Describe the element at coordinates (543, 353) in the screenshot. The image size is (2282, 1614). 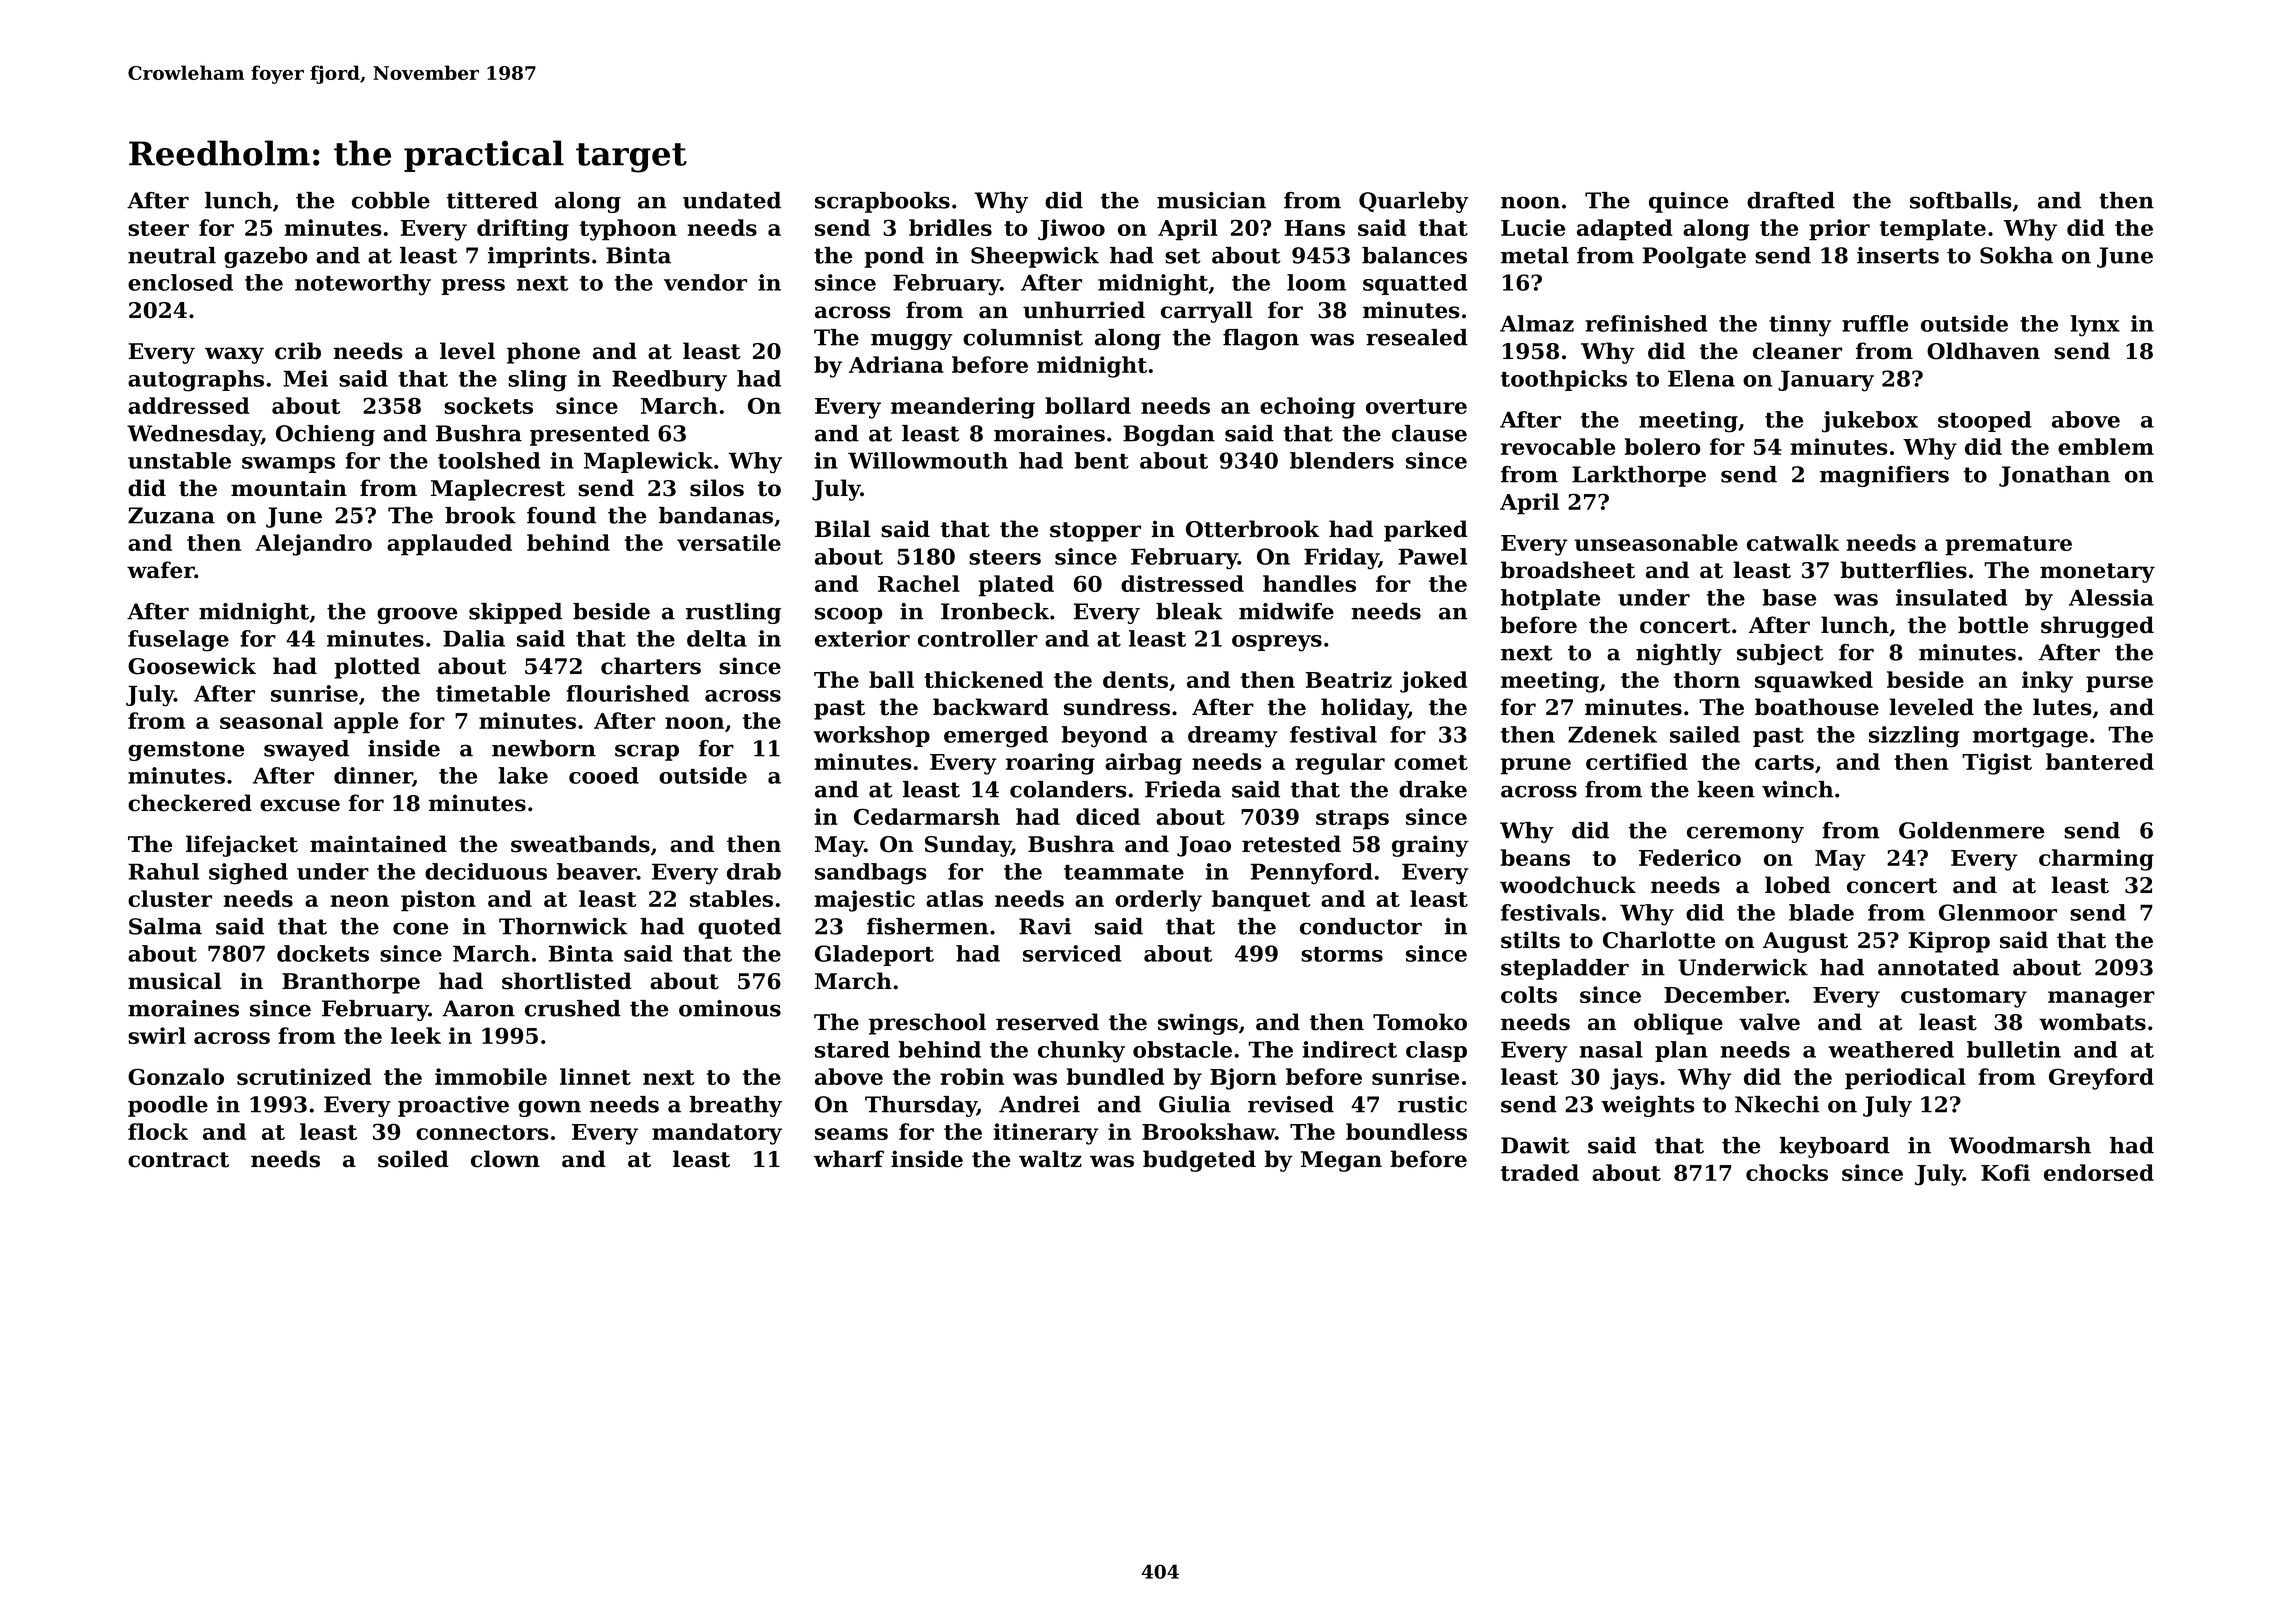
I see `phone` at that location.
